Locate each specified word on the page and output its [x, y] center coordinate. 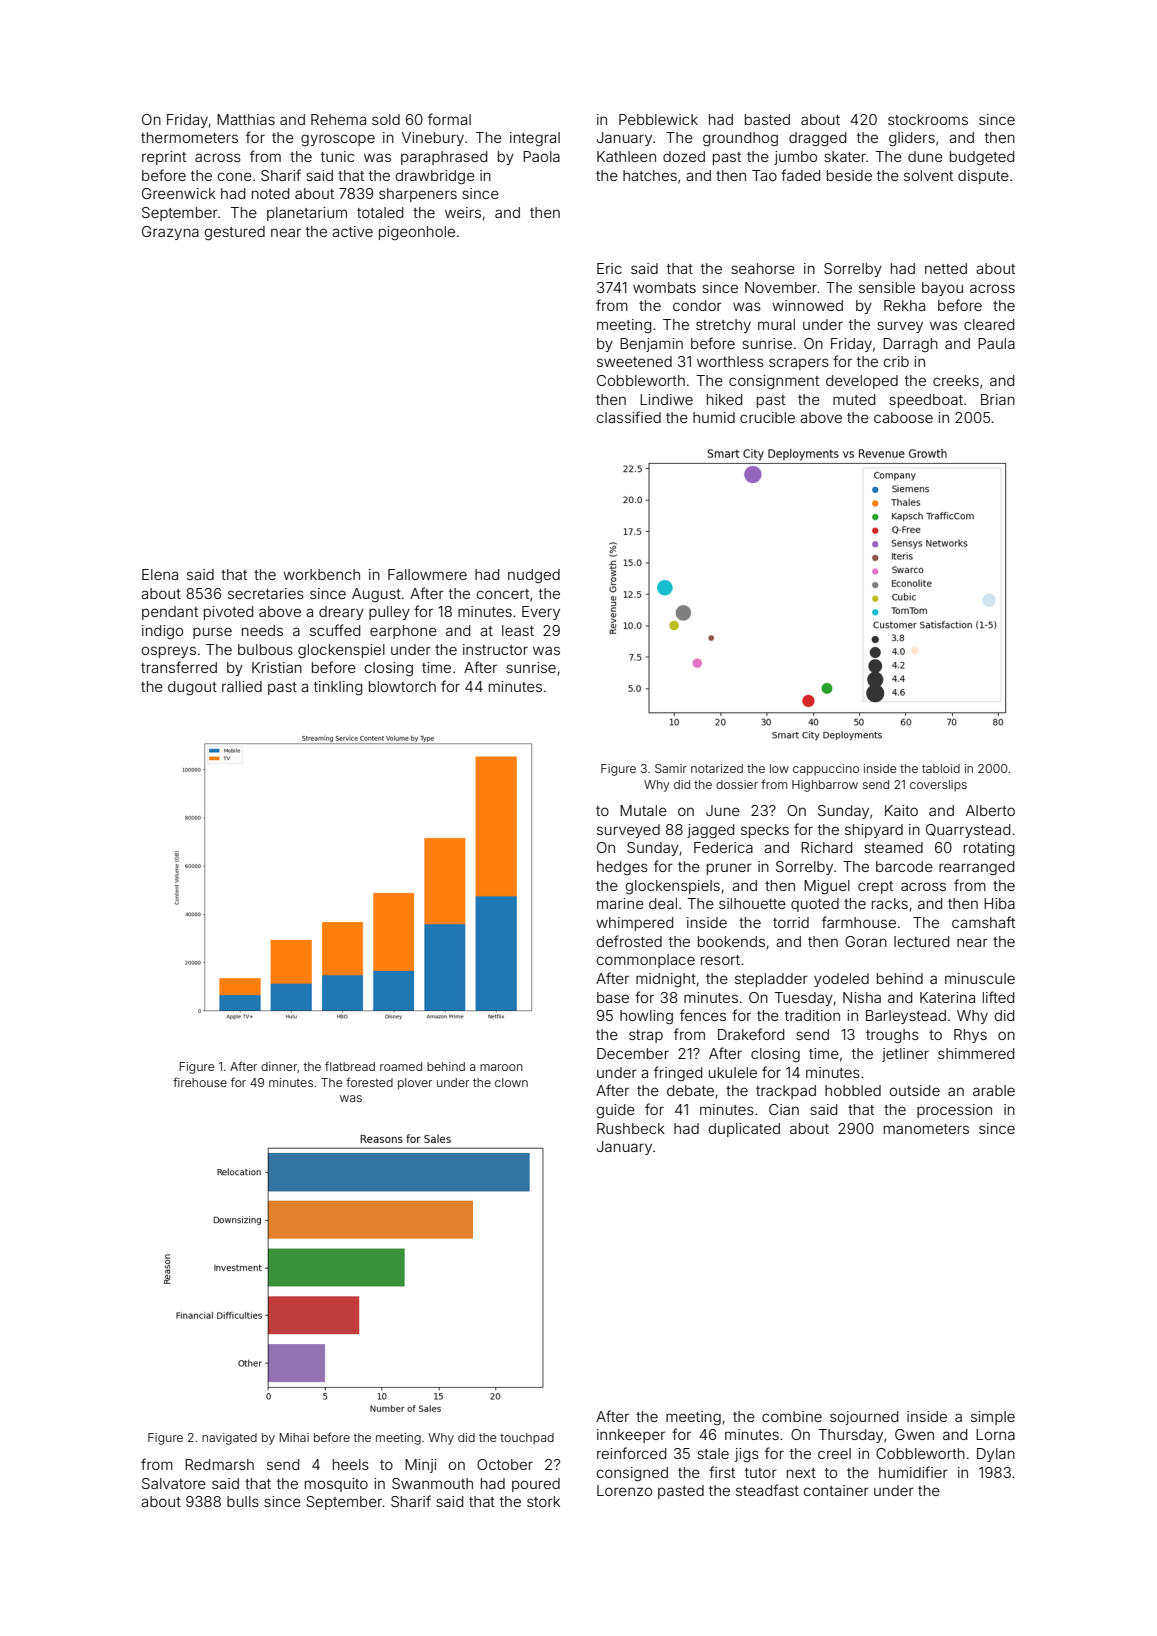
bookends [731, 941]
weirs [463, 212]
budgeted [982, 158]
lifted [998, 997]
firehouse [200, 1082]
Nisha [862, 997]
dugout [192, 688]
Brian [998, 399]
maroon [501, 1067]
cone [235, 176]
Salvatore [174, 1483]
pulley [389, 613]
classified [629, 417]
